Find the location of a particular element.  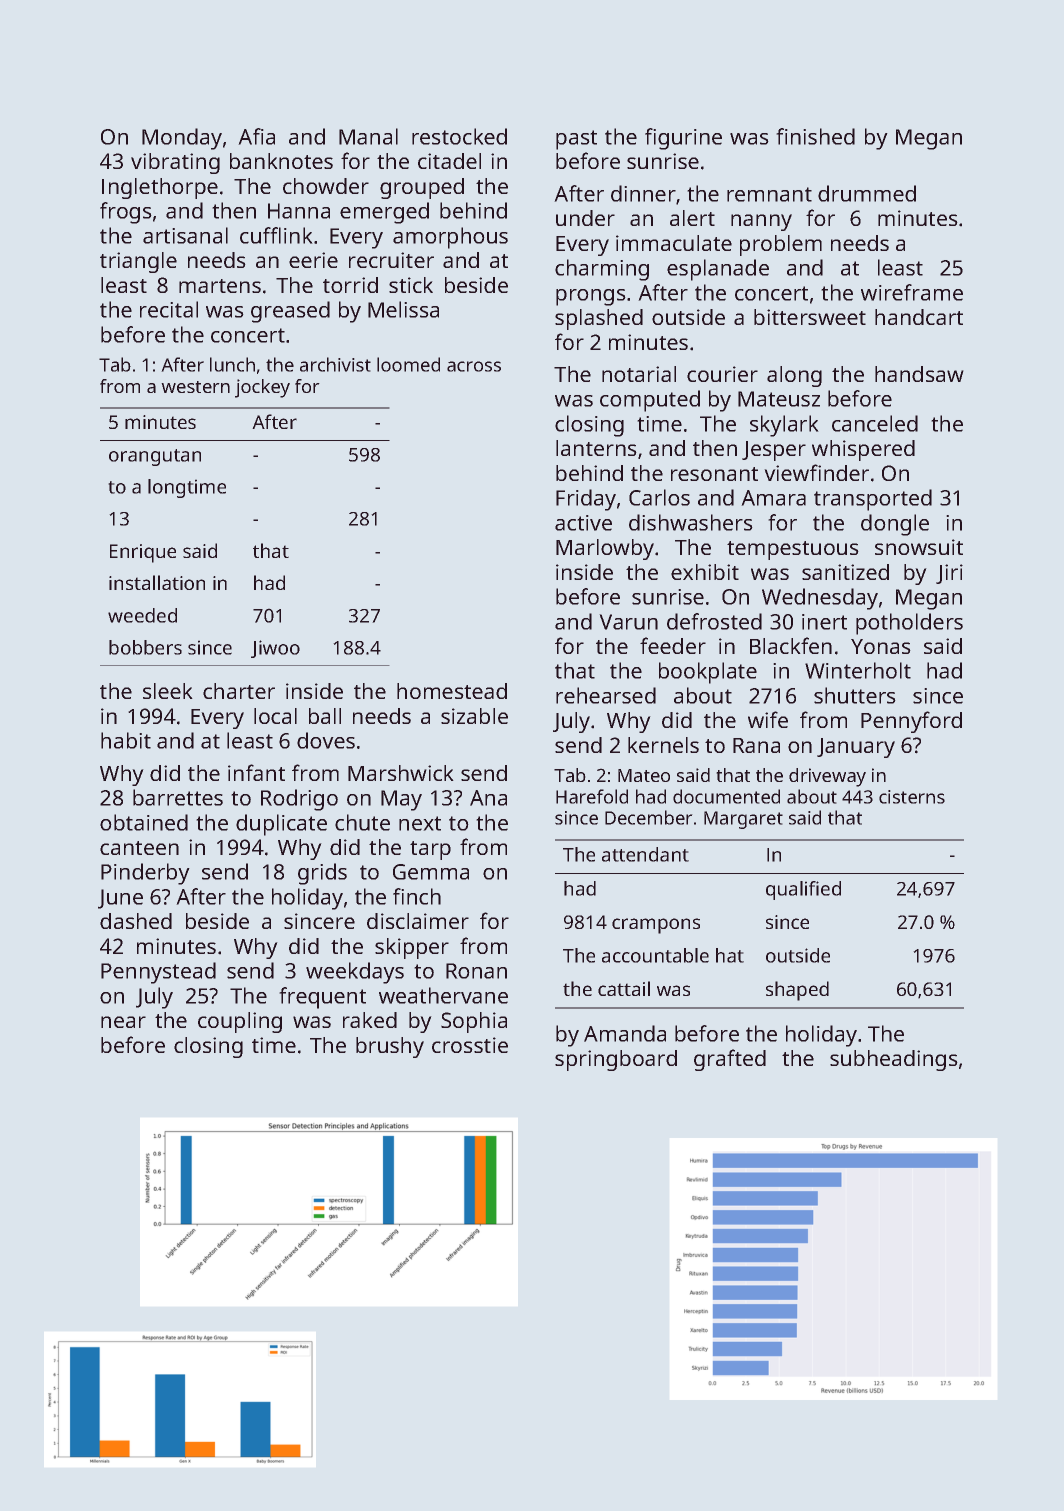

restocked is located at coordinates (459, 136).
